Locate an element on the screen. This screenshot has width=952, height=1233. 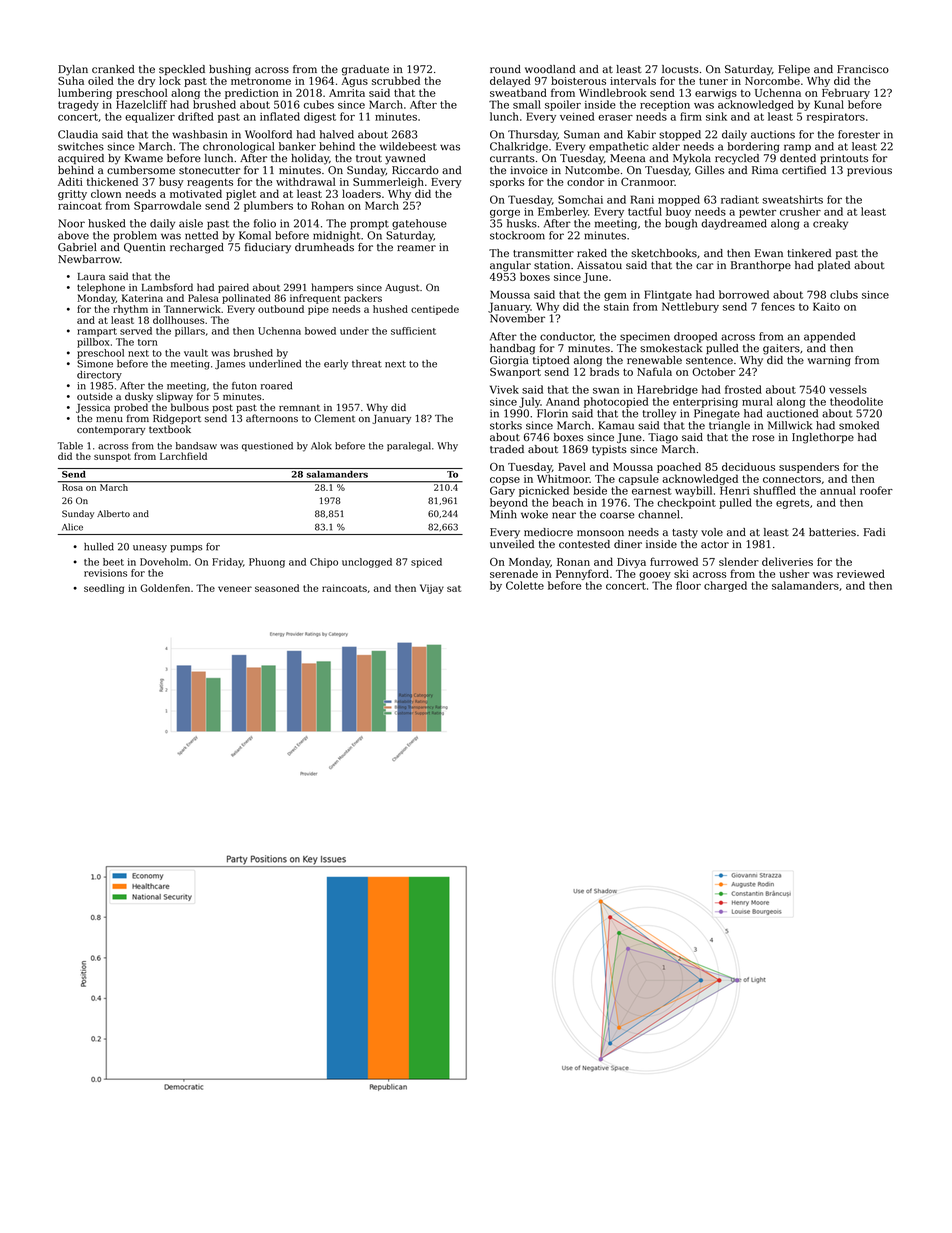
certified is located at coordinates (804, 170).
